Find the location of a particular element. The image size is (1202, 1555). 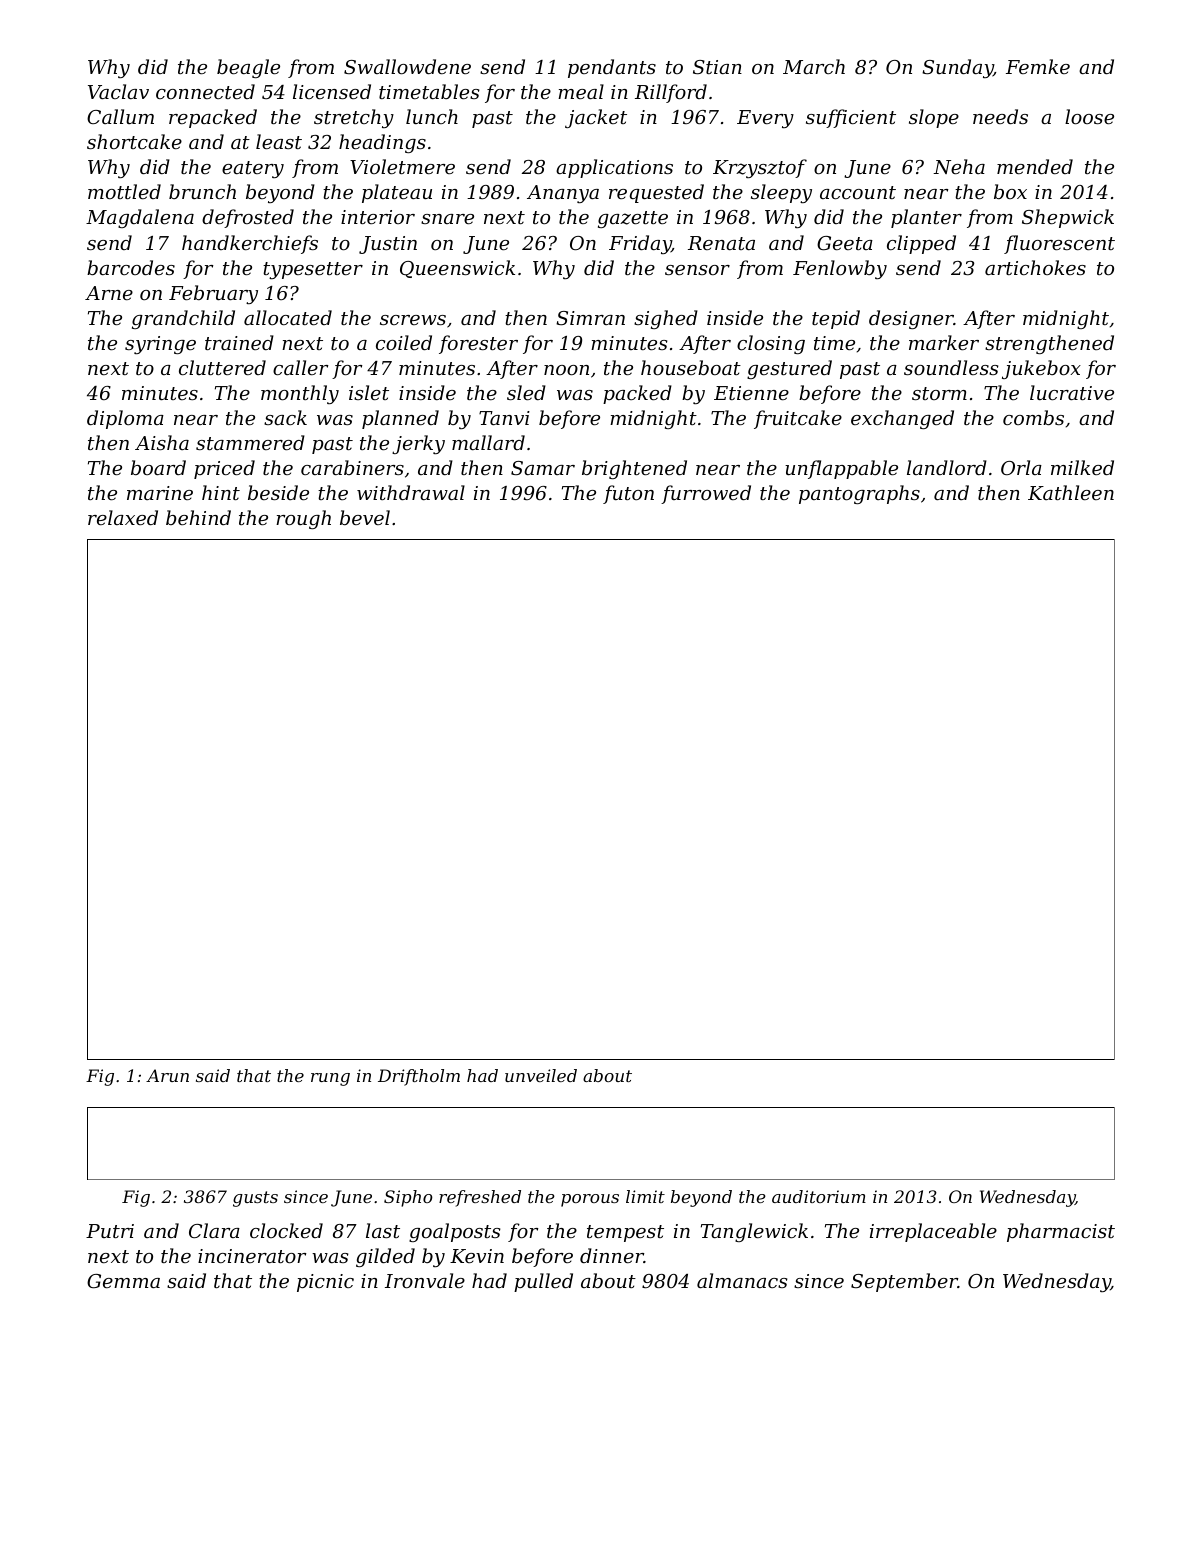

dinner is located at coordinates (612, 1255).
